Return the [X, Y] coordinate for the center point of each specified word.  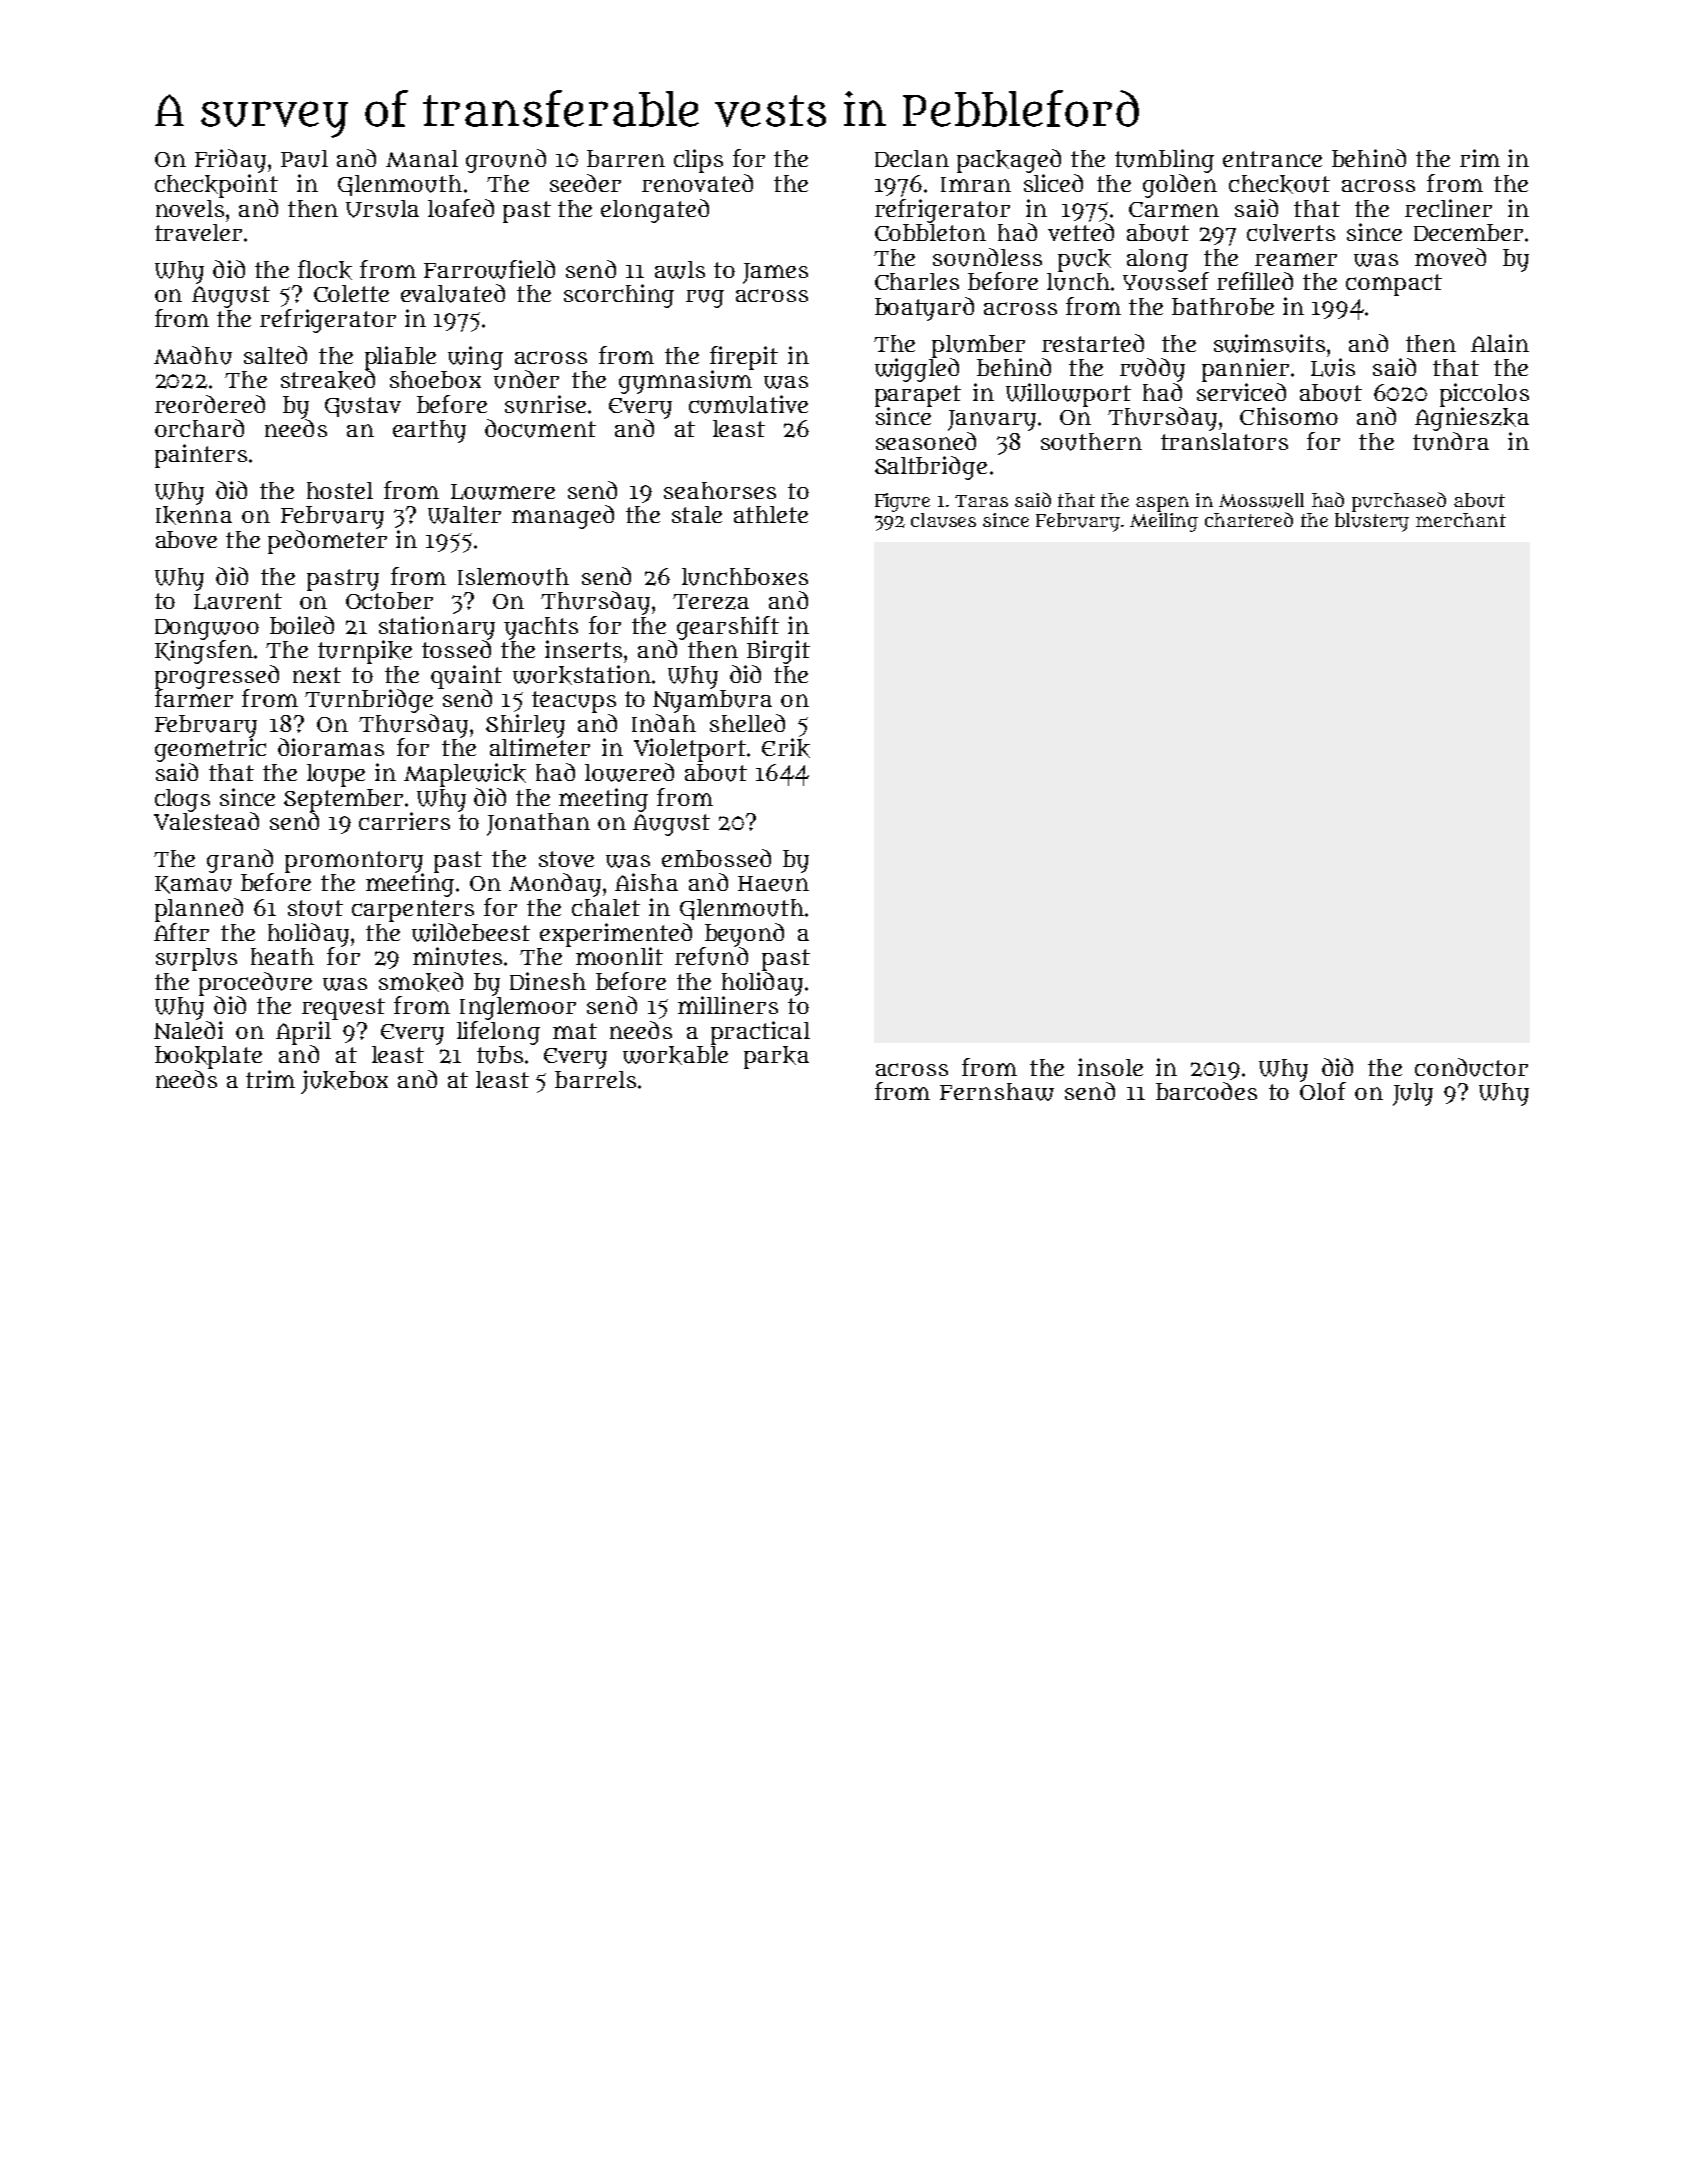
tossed [456, 649]
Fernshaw [997, 1092]
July [1413, 1094]
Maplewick [465, 775]
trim [270, 1079]
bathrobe [1223, 306]
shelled [747, 723]
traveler [198, 232]
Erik [786, 748]
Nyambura [712, 701]
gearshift [728, 628]
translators [1224, 441]
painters [201, 456]
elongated [655, 211]
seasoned [926, 441]
